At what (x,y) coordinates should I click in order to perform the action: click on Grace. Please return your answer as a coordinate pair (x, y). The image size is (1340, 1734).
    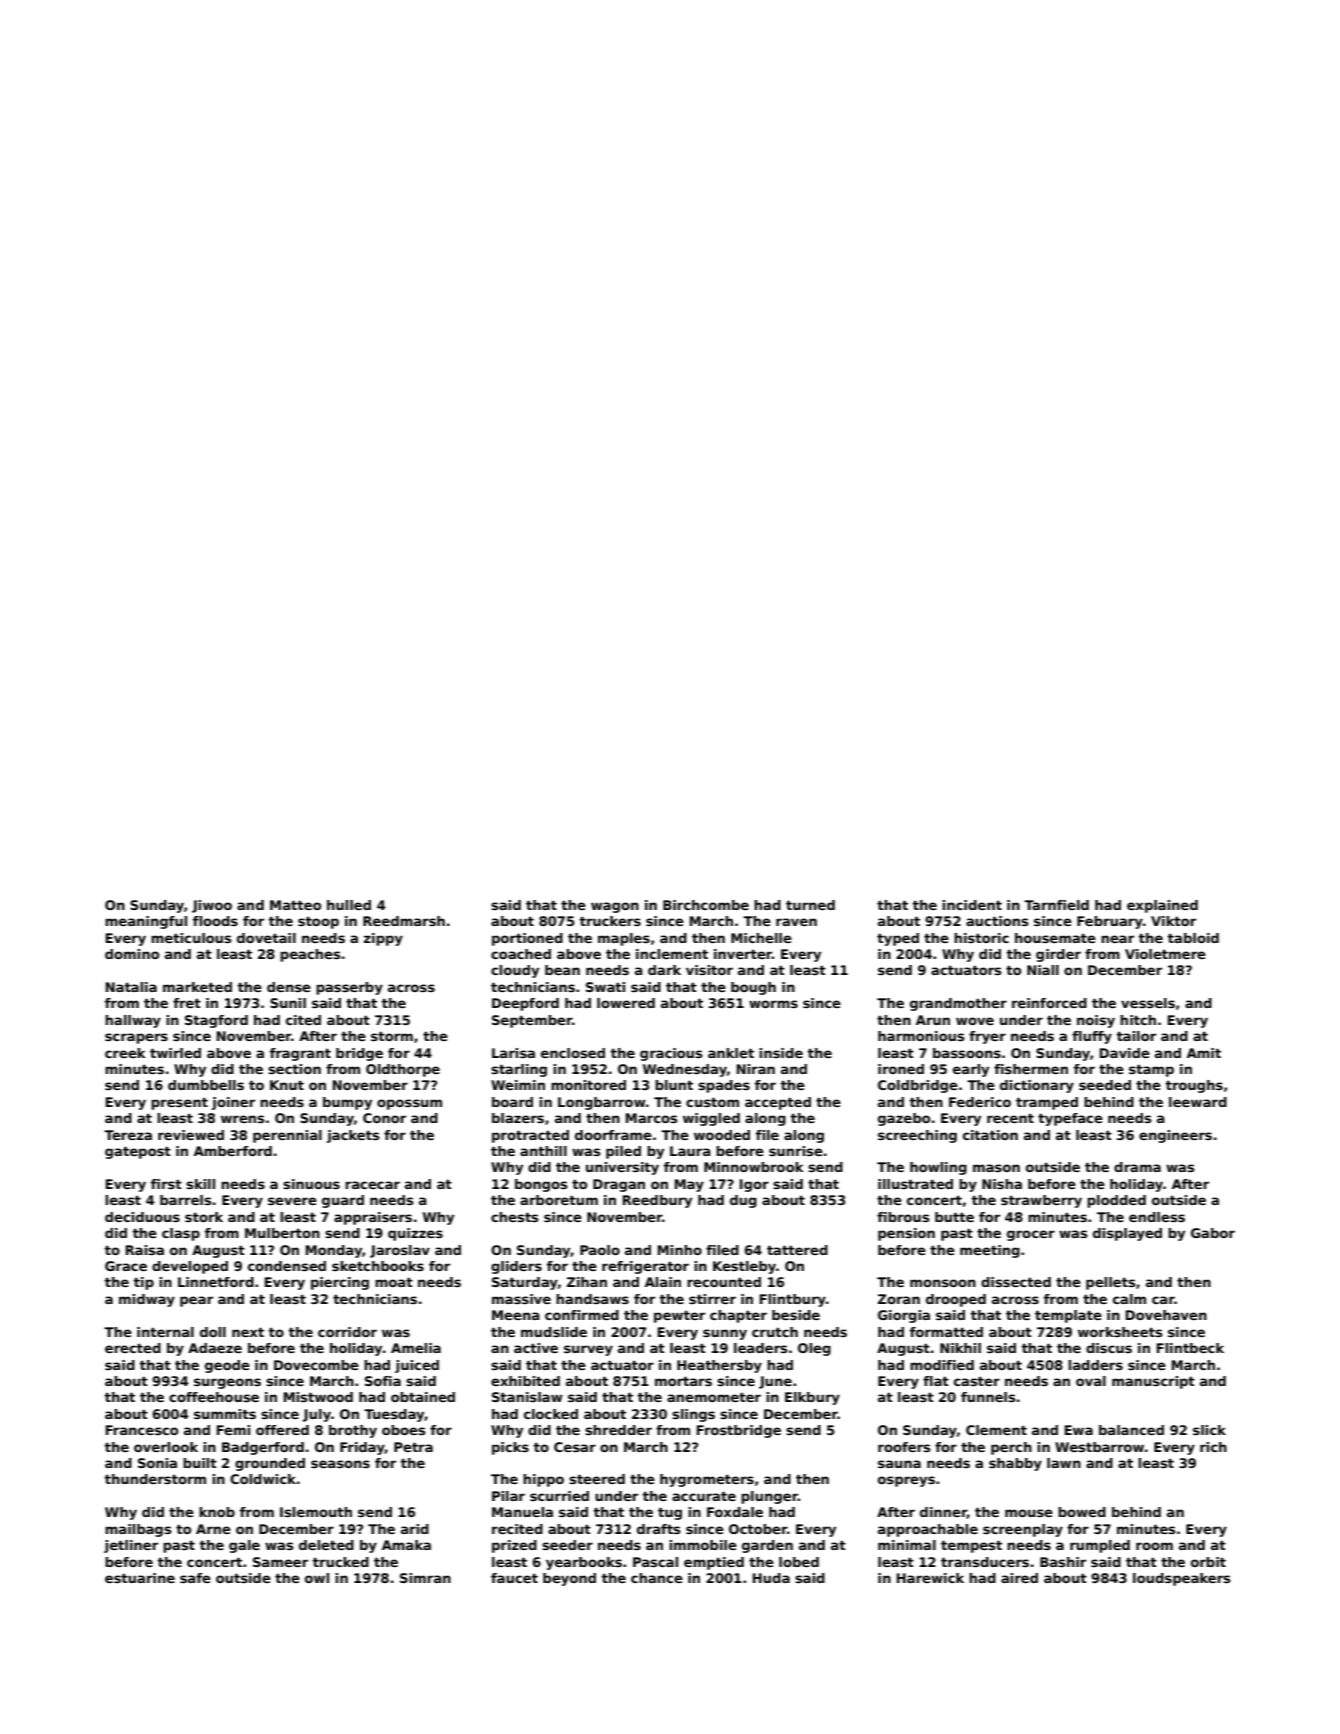
    Looking at the image, I should click on (126, 1266).
